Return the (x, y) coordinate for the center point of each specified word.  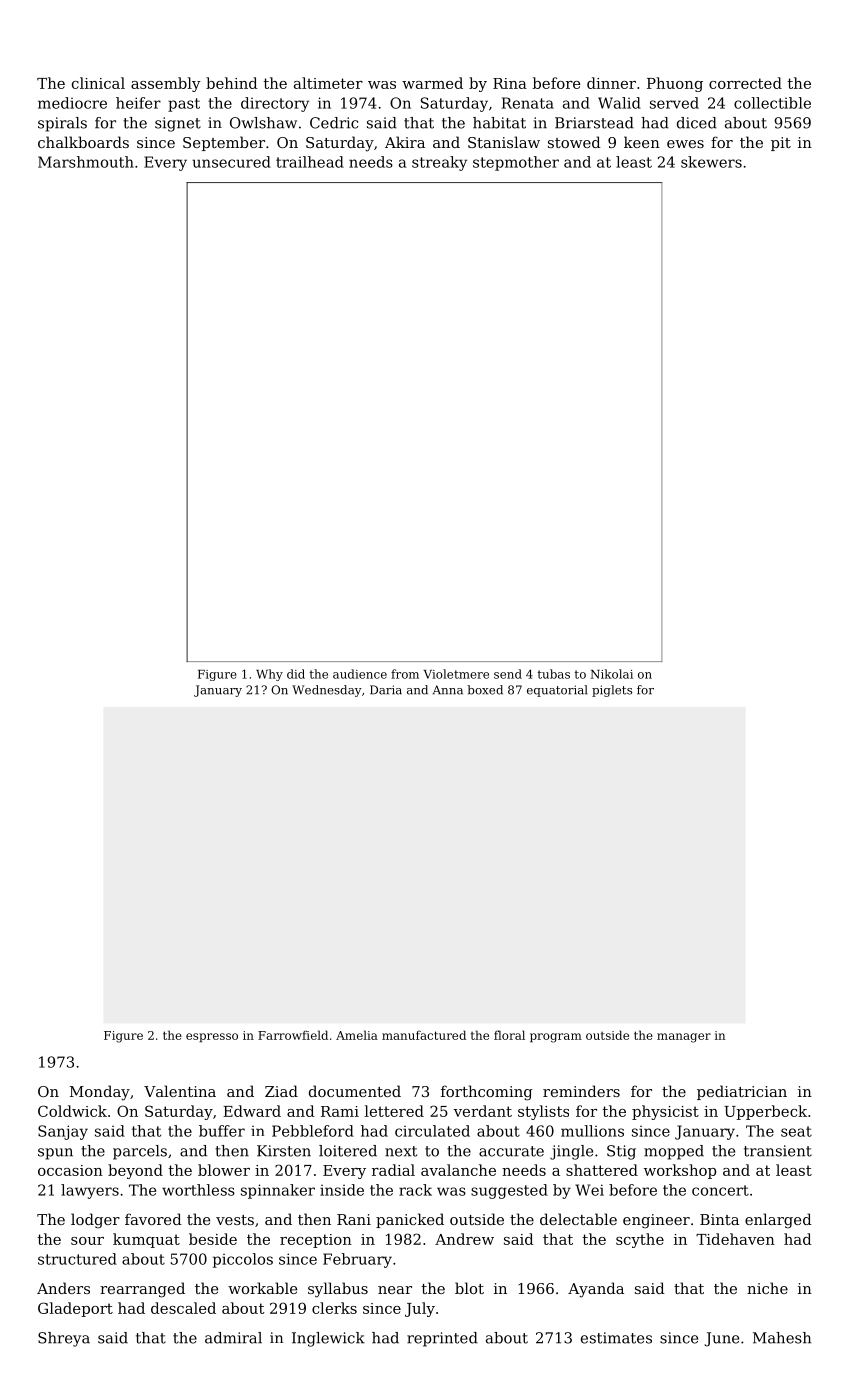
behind (232, 83)
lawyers (90, 1191)
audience (360, 674)
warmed (432, 83)
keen (642, 142)
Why (269, 675)
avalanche (458, 1170)
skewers (711, 162)
